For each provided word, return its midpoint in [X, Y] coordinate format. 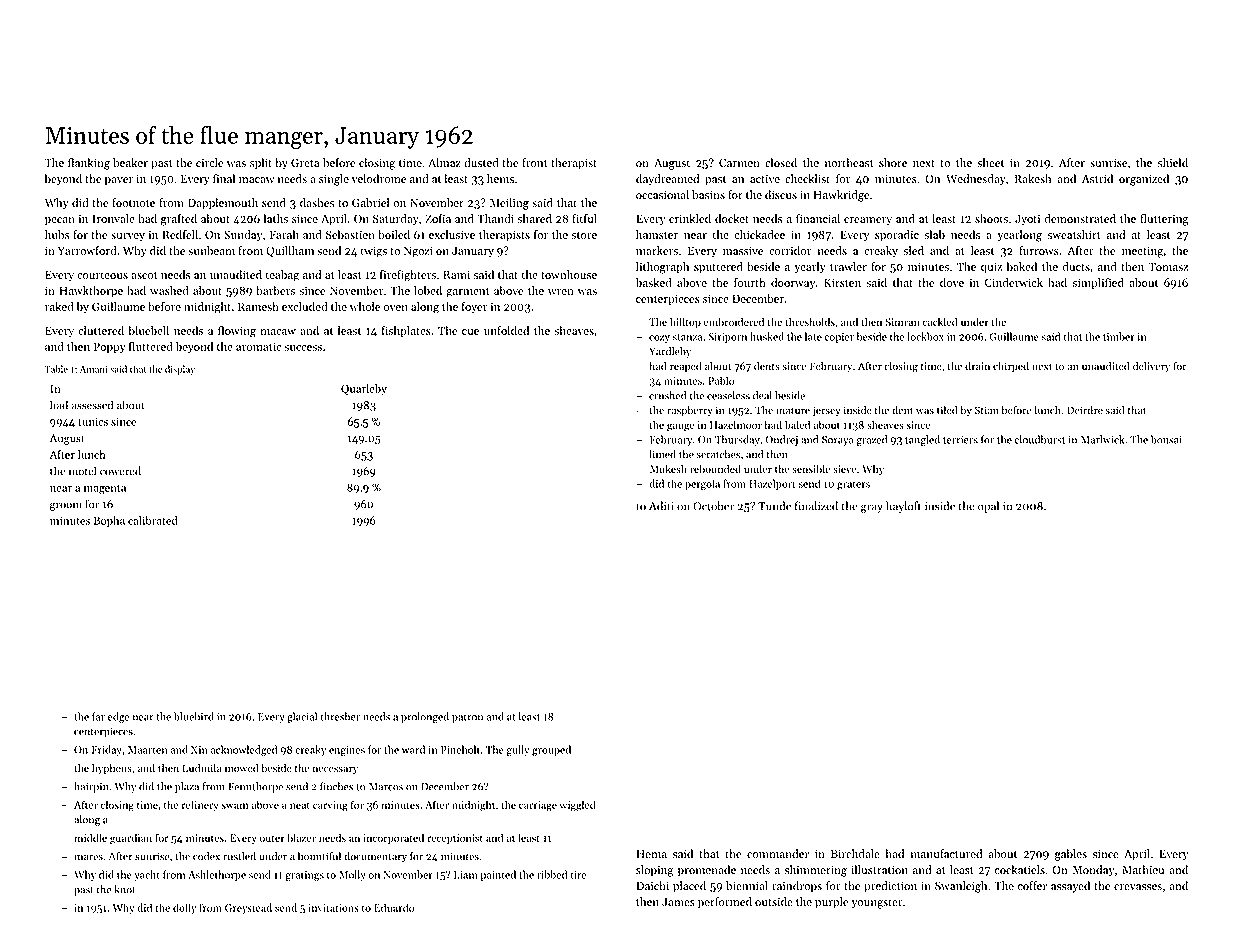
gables [1071, 855]
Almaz [444, 162]
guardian [131, 839]
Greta [305, 162]
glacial [302, 717]
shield [1173, 162]
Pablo [721, 380]
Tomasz [1168, 266]
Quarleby [364, 389]
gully [518, 750]
